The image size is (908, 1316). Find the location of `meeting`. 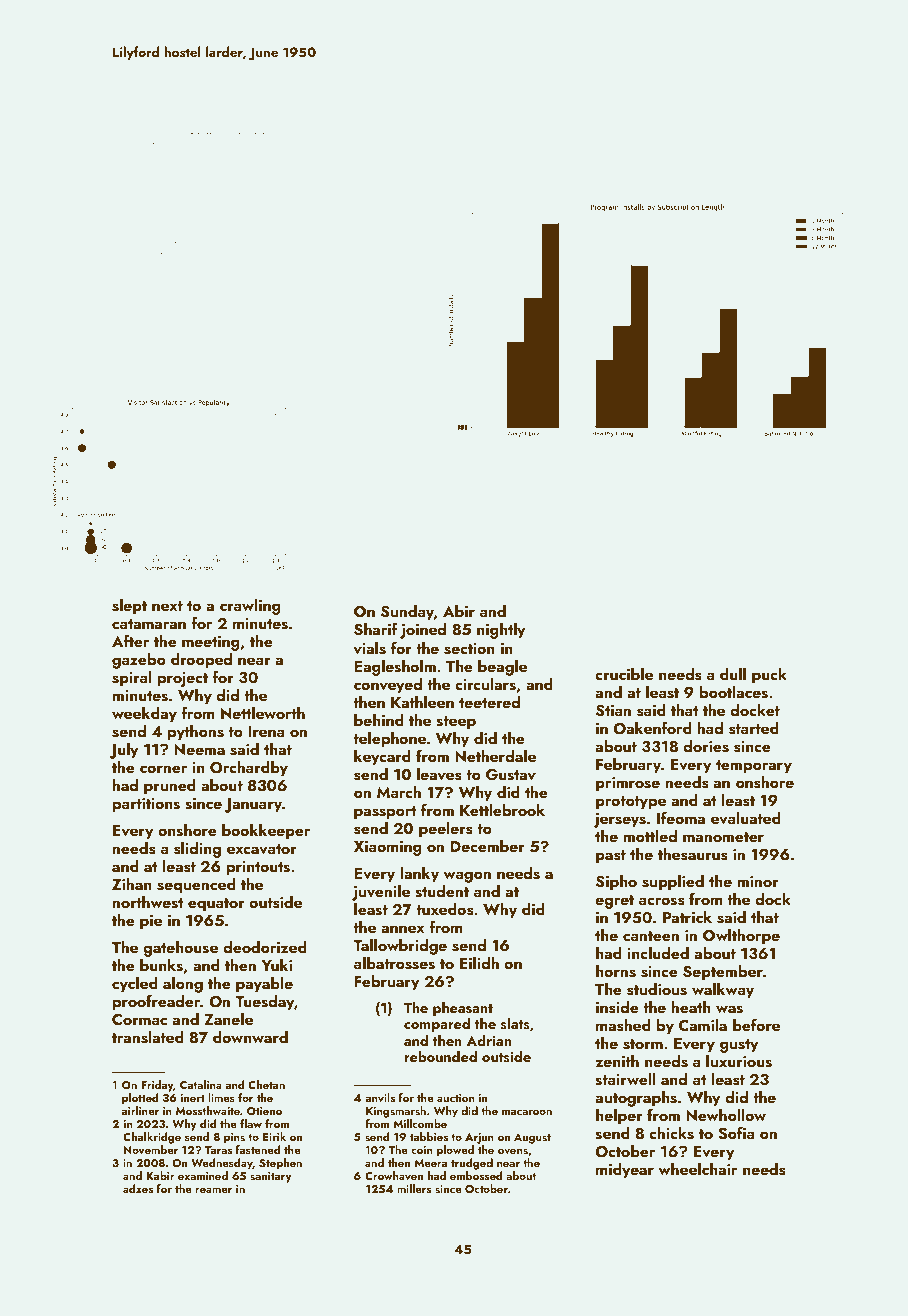

meeting is located at coordinates (211, 643).
